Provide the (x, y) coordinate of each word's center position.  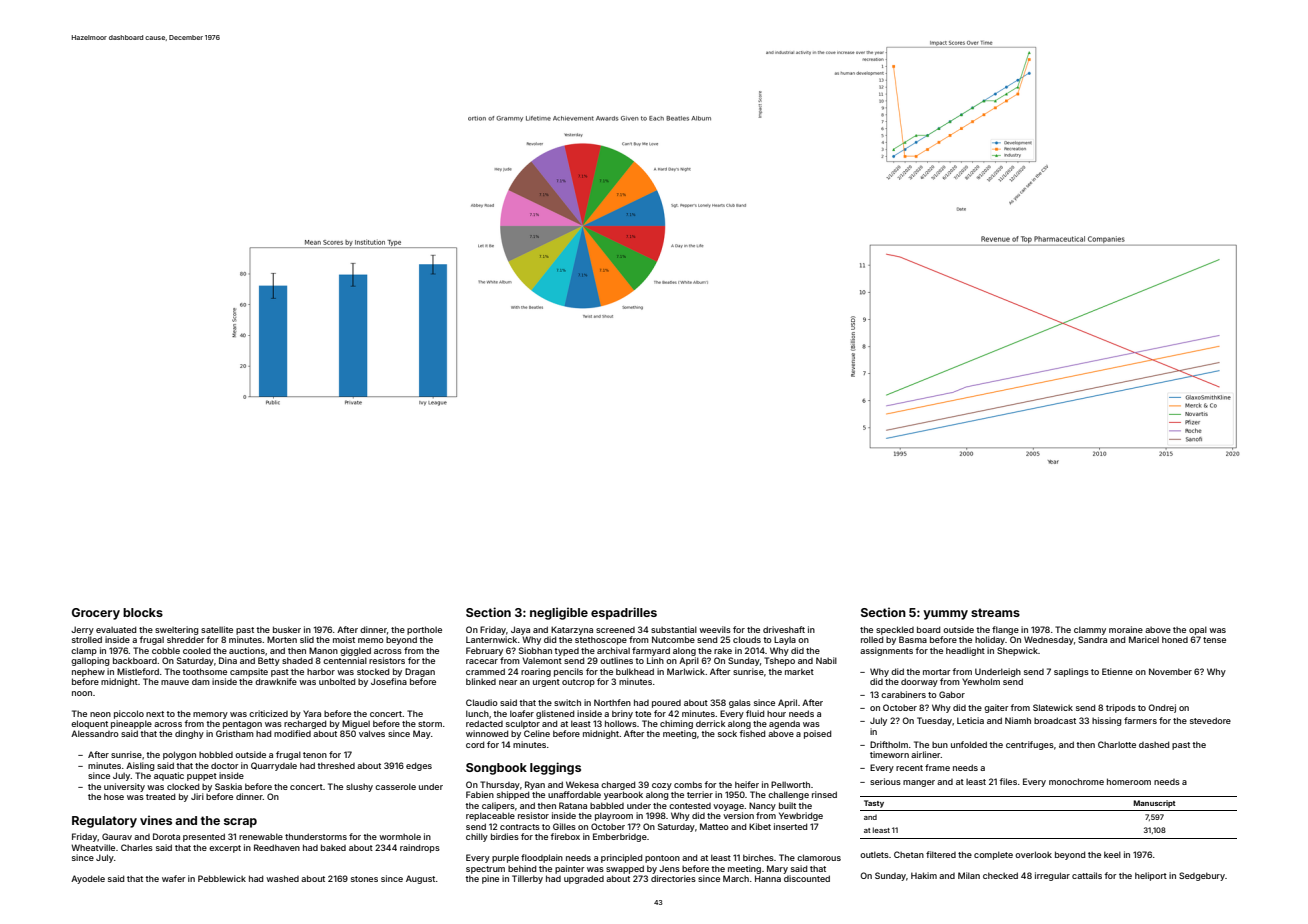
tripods (1121, 708)
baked (333, 847)
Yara (312, 713)
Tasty (874, 804)
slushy (359, 787)
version (738, 815)
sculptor (523, 724)
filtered (941, 854)
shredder (186, 639)
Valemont (542, 660)
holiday (990, 640)
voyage (728, 807)
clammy (1090, 630)
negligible (559, 613)
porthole (424, 630)
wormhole (400, 836)
